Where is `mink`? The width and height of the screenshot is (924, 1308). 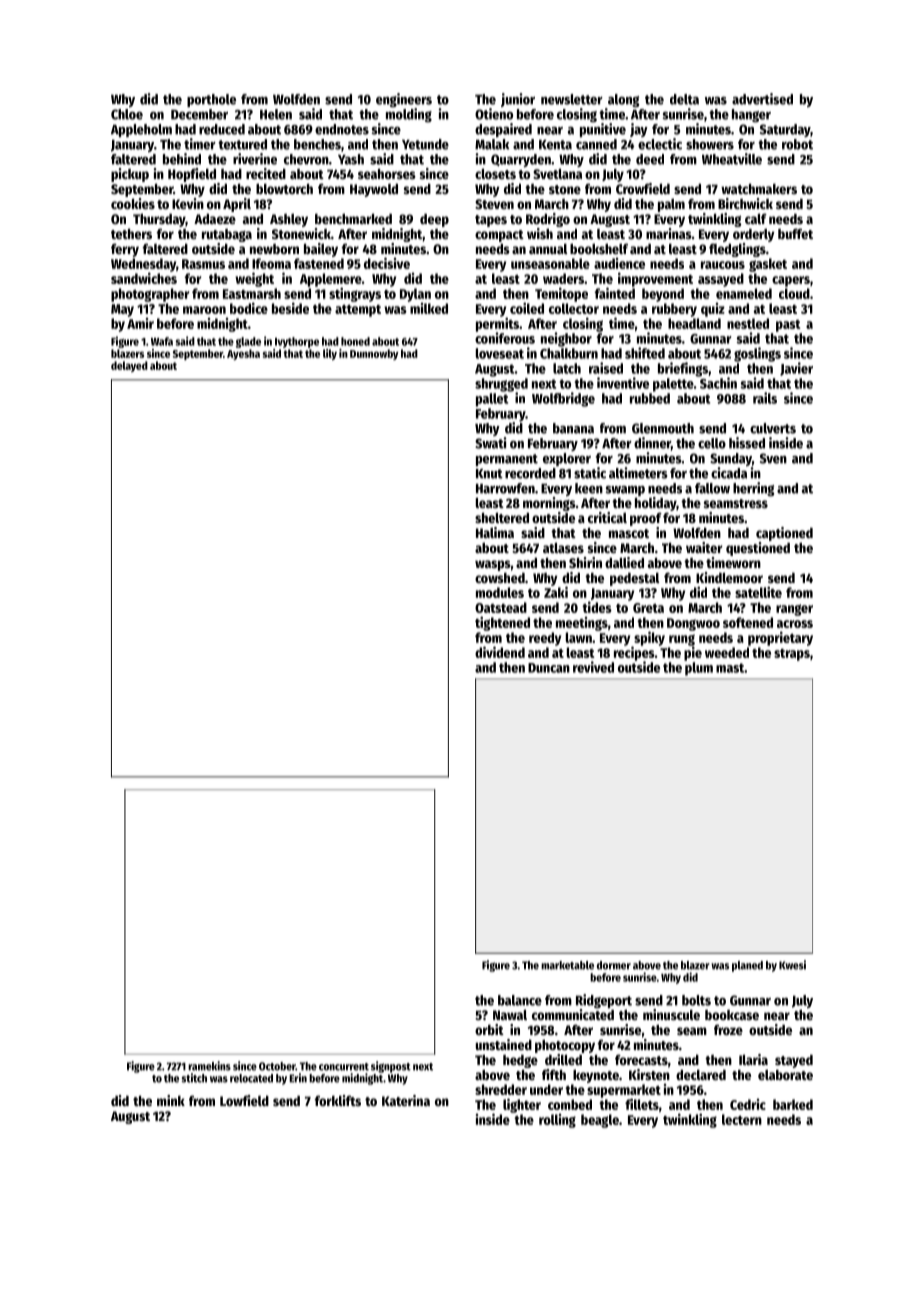
mink is located at coordinates (171, 1100).
